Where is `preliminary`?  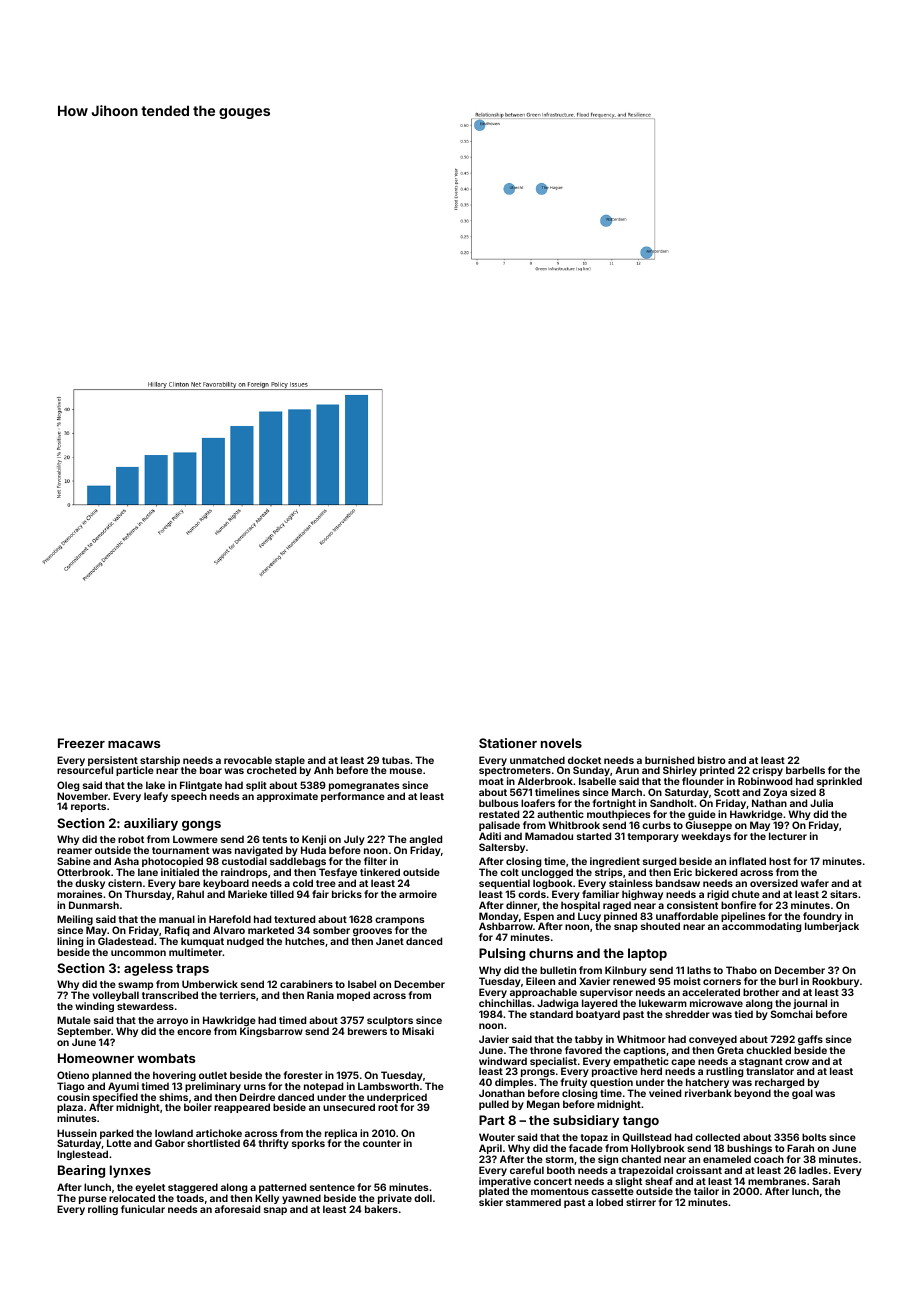 preliminary is located at coordinates (213, 1087).
